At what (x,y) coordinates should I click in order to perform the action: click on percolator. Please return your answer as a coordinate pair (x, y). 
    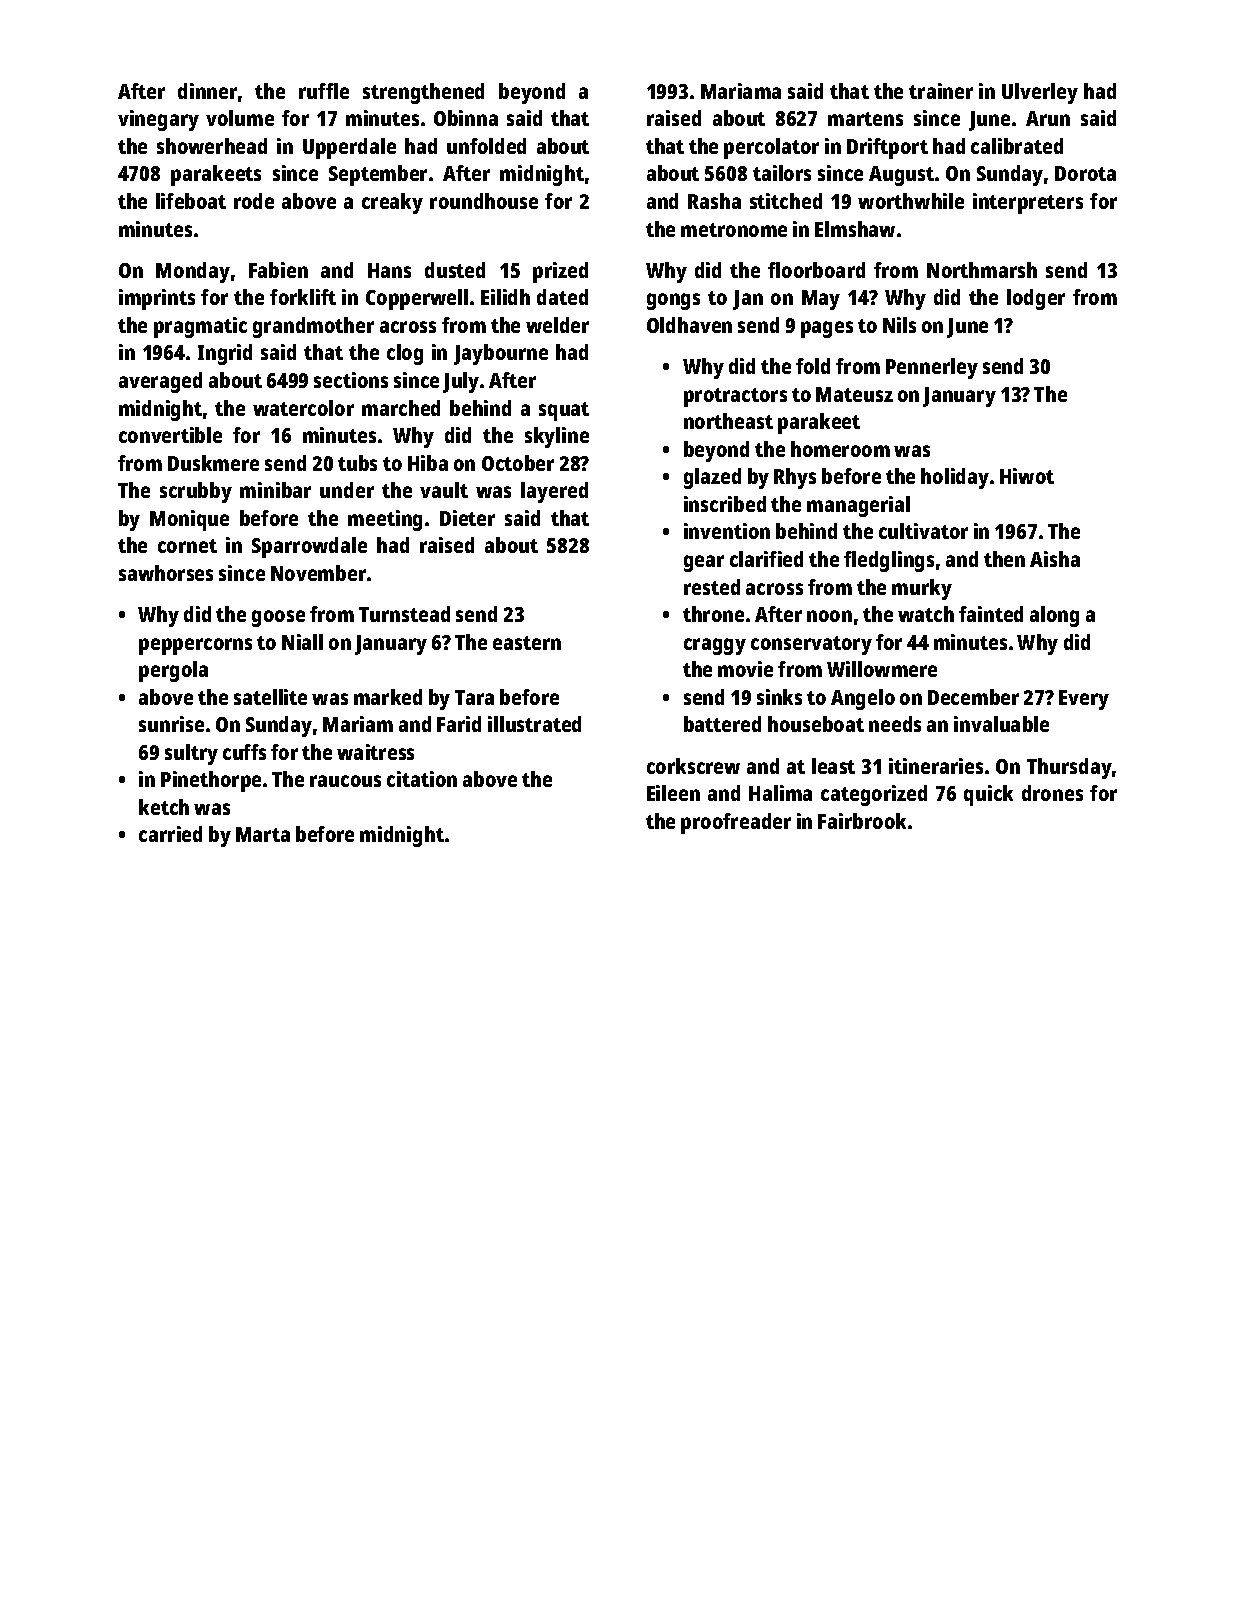
    Looking at the image, I should click on (771, 148).
